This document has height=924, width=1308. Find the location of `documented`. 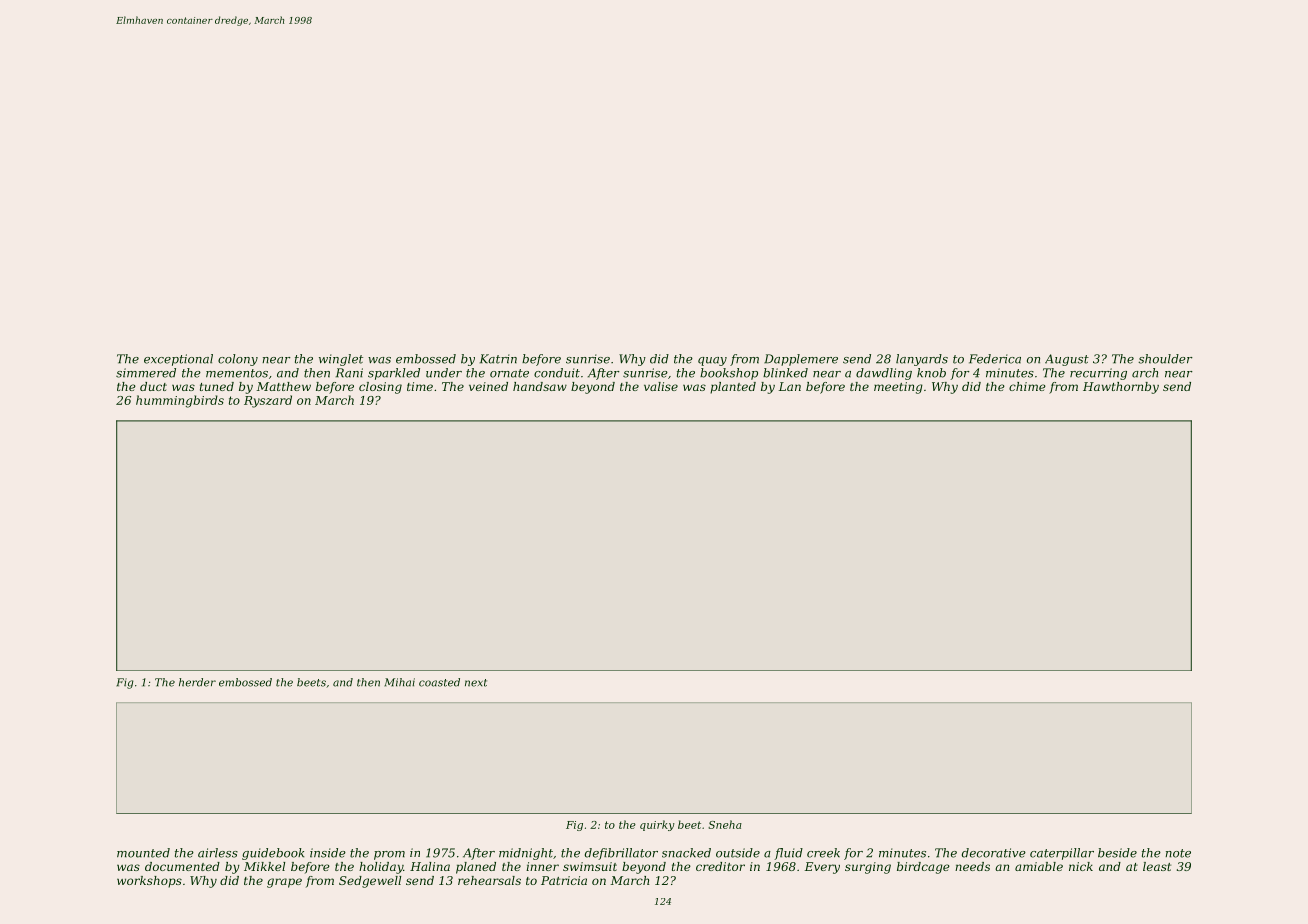

documented is located at coordinates (182, 866).
